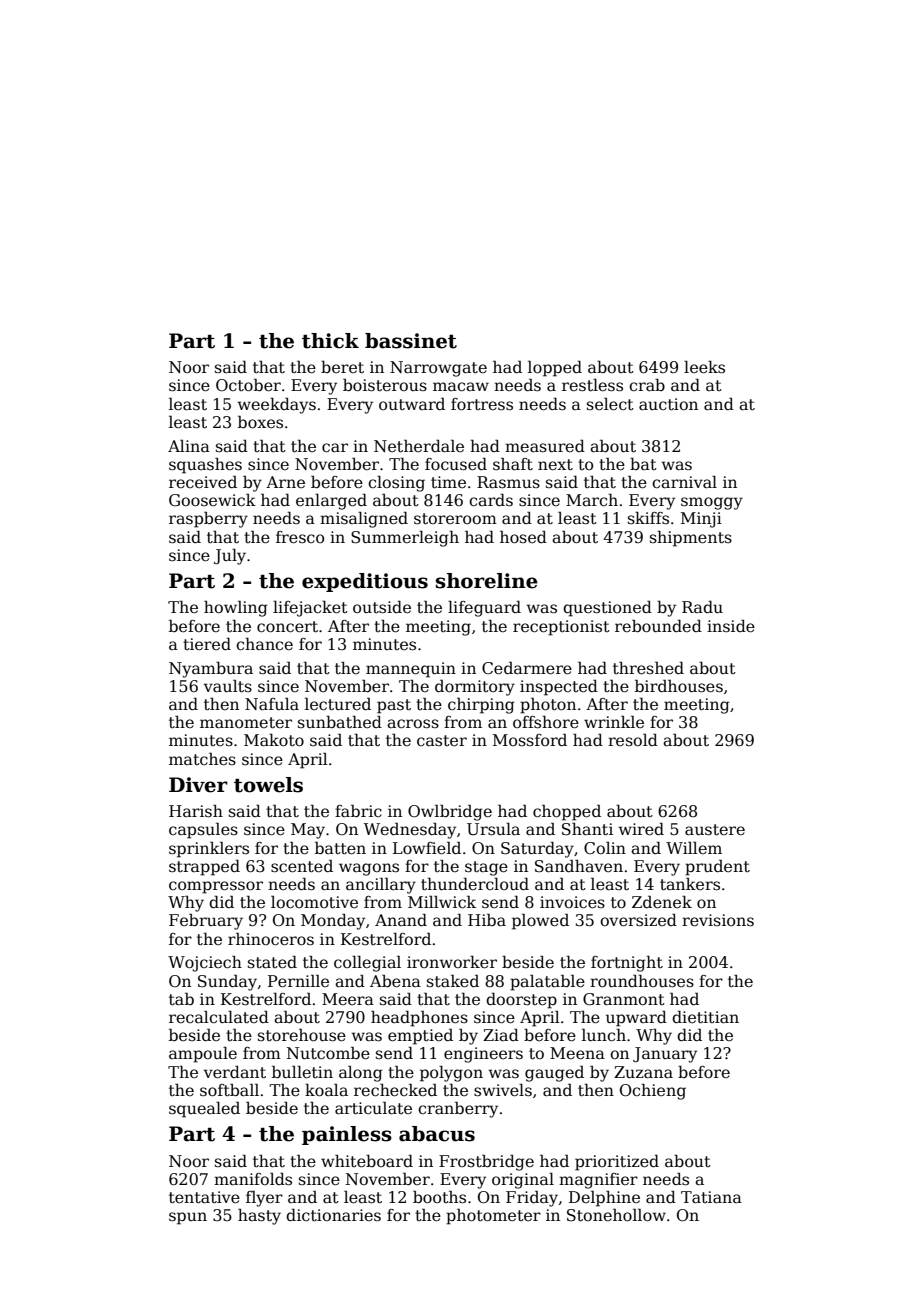 The width and height of the document is (924, 1311). Describe the element at coordinates (358, 811) in the document. I see `fabric` at that location.
